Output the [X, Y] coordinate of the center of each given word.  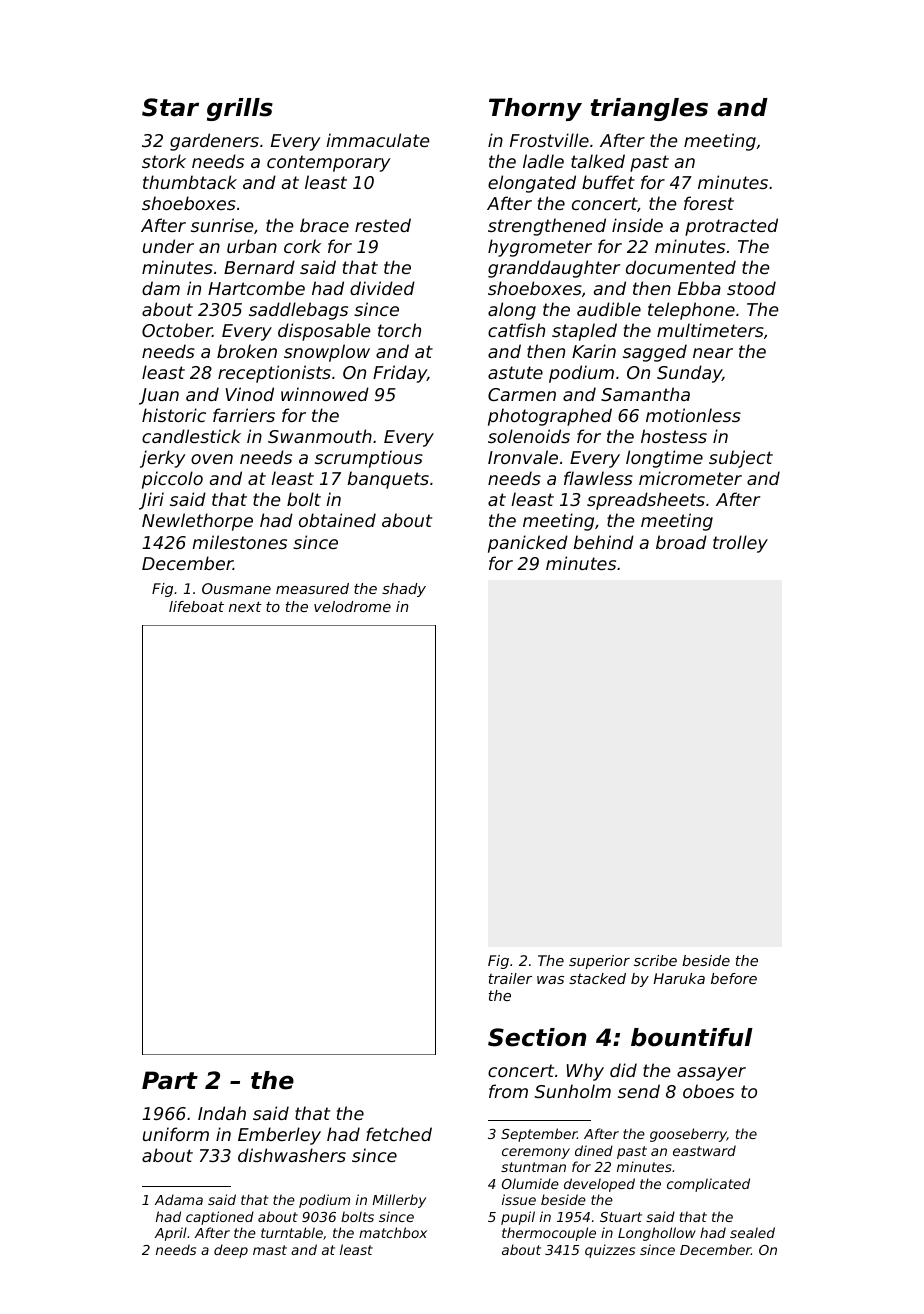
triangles [649, 109]
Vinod [249, 394]
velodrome [352, 606]
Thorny [535, 109]
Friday [400, 374]
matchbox [393, 1232]
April [171, 1234]
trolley [740, 544]
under [168, 246]
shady [404, 590]
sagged [655, 353]
